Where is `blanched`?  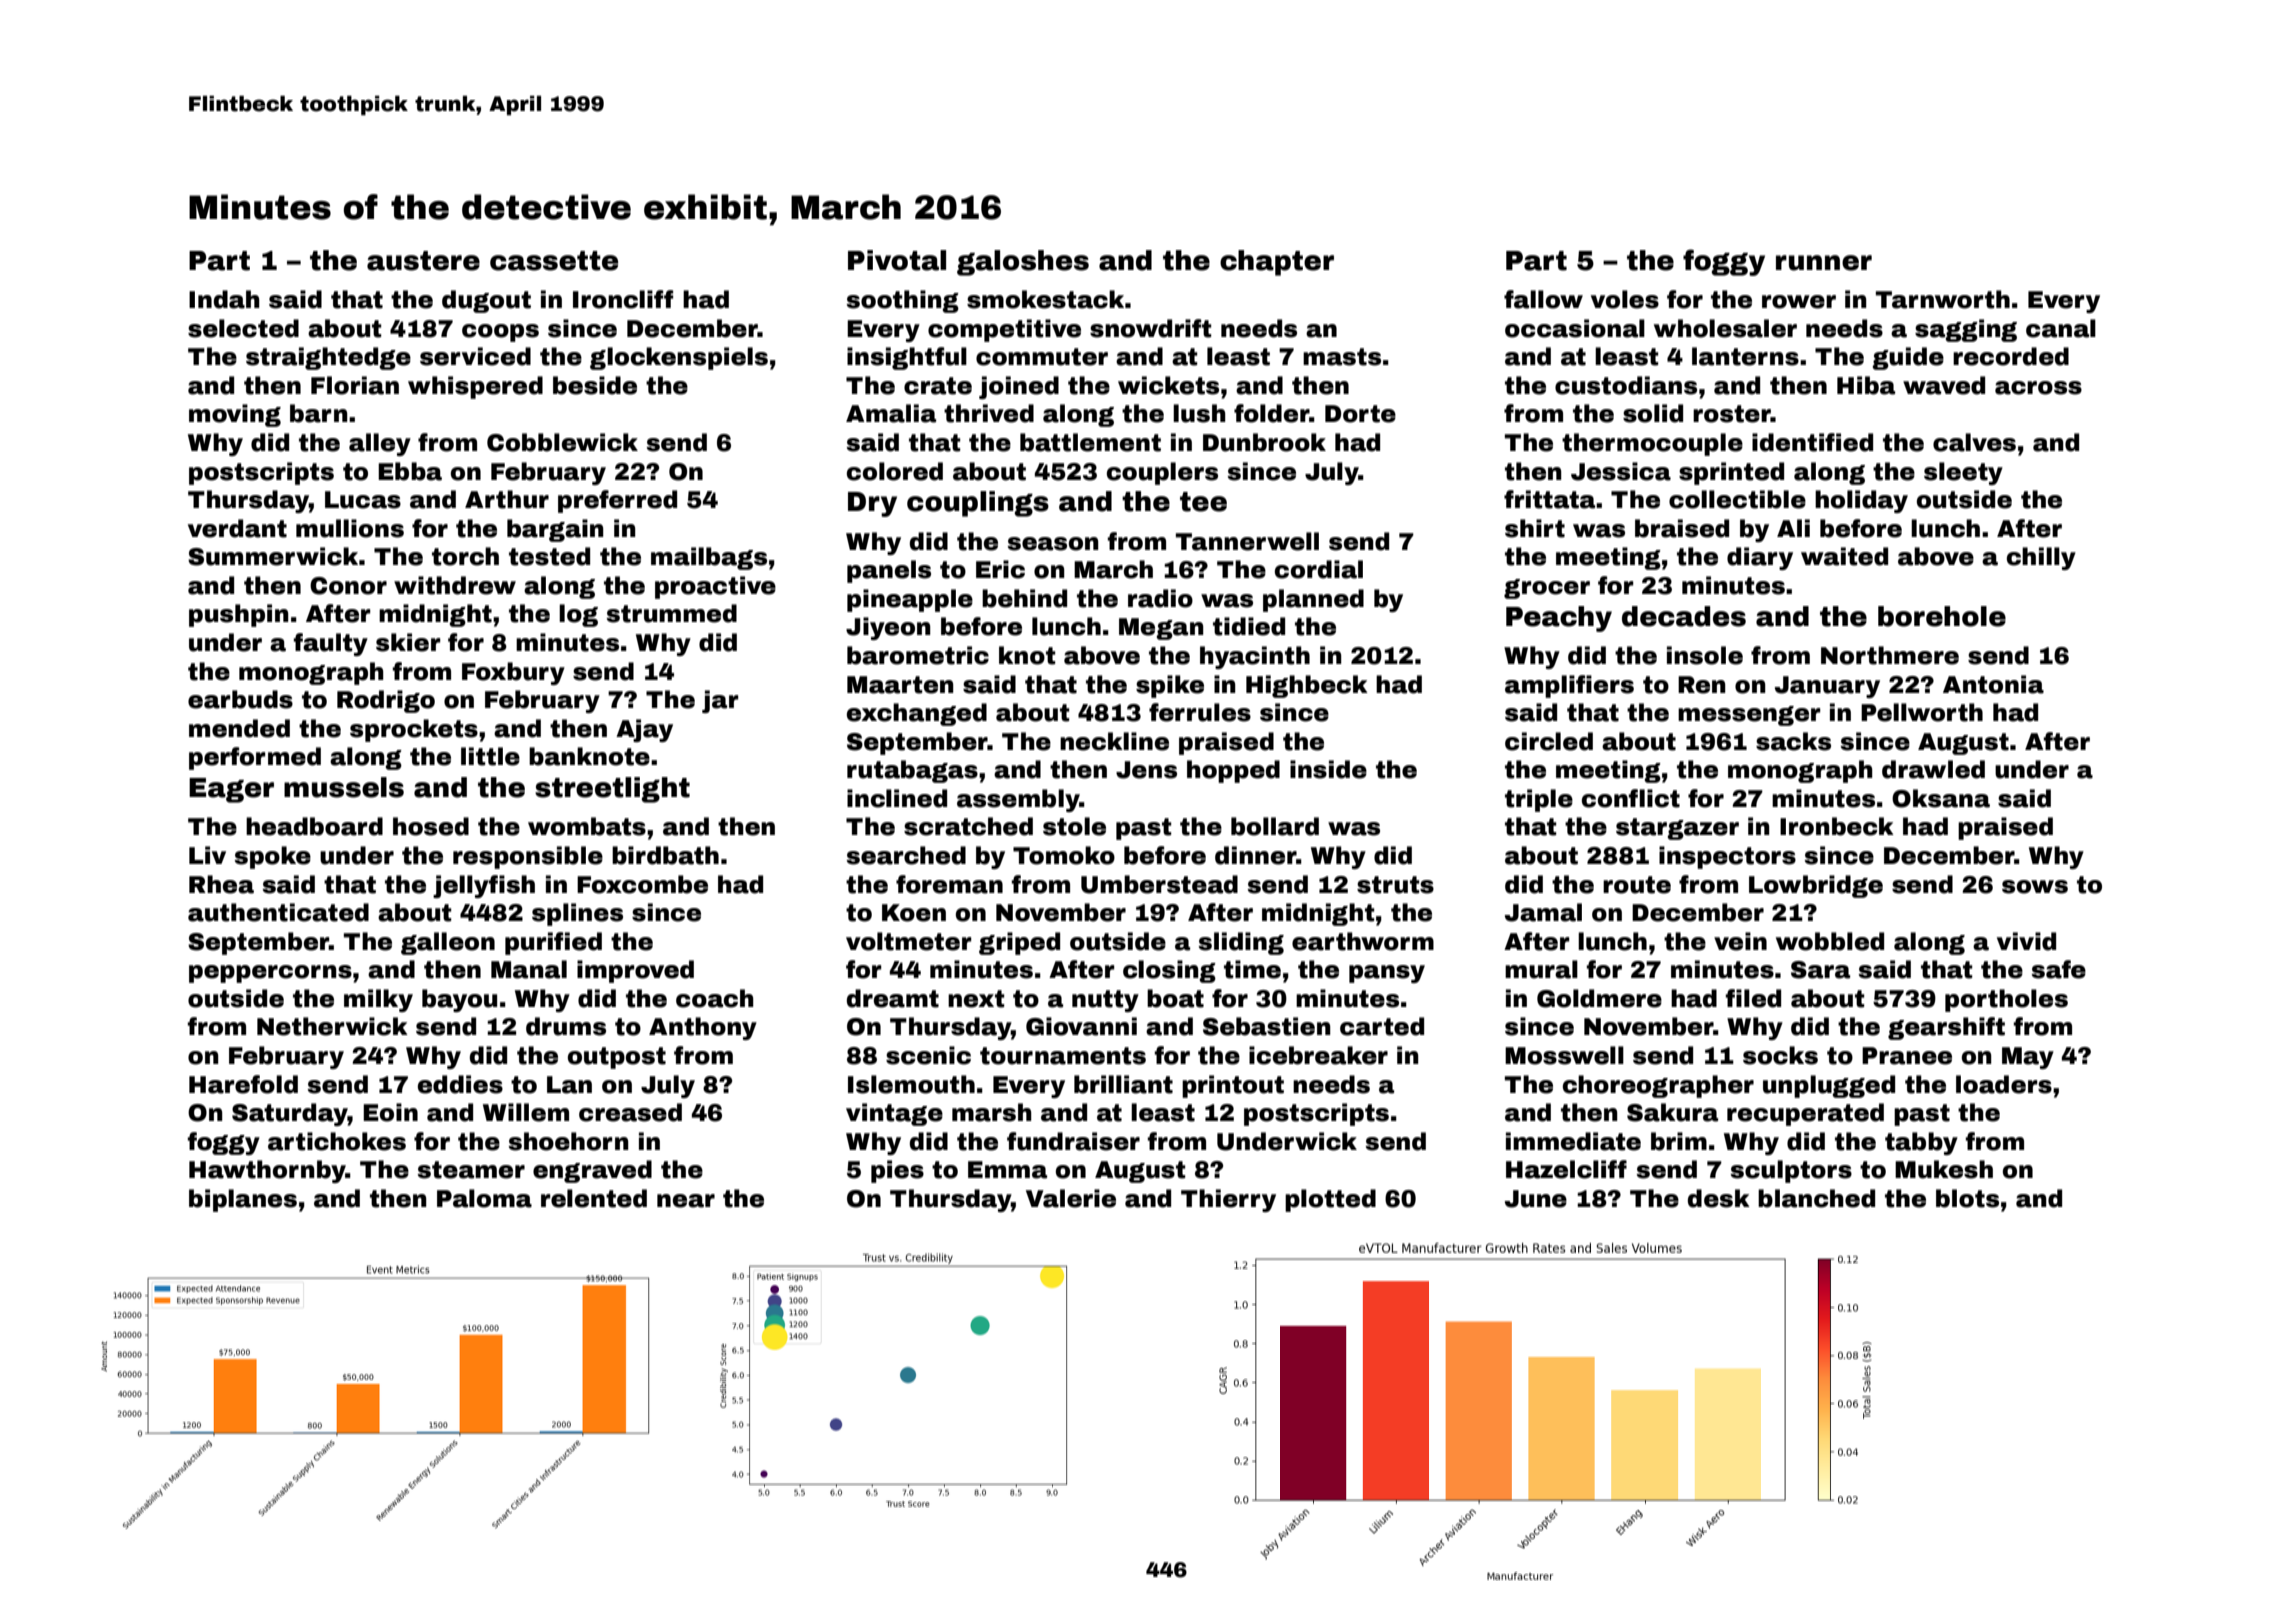
blanched is located at coordinates (1816, 1198).
